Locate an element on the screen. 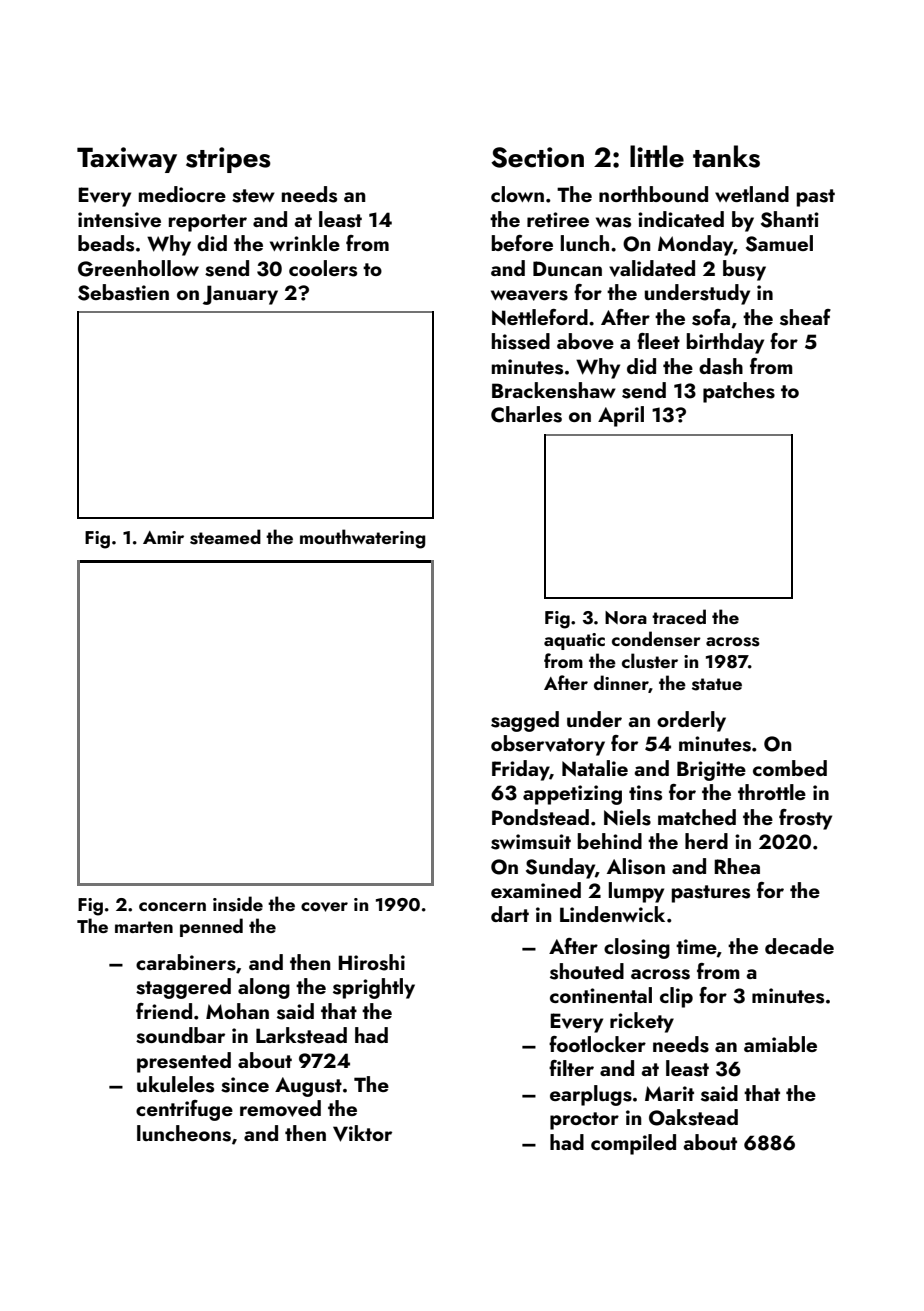  Sunday is located at coordinates (560, 868).
